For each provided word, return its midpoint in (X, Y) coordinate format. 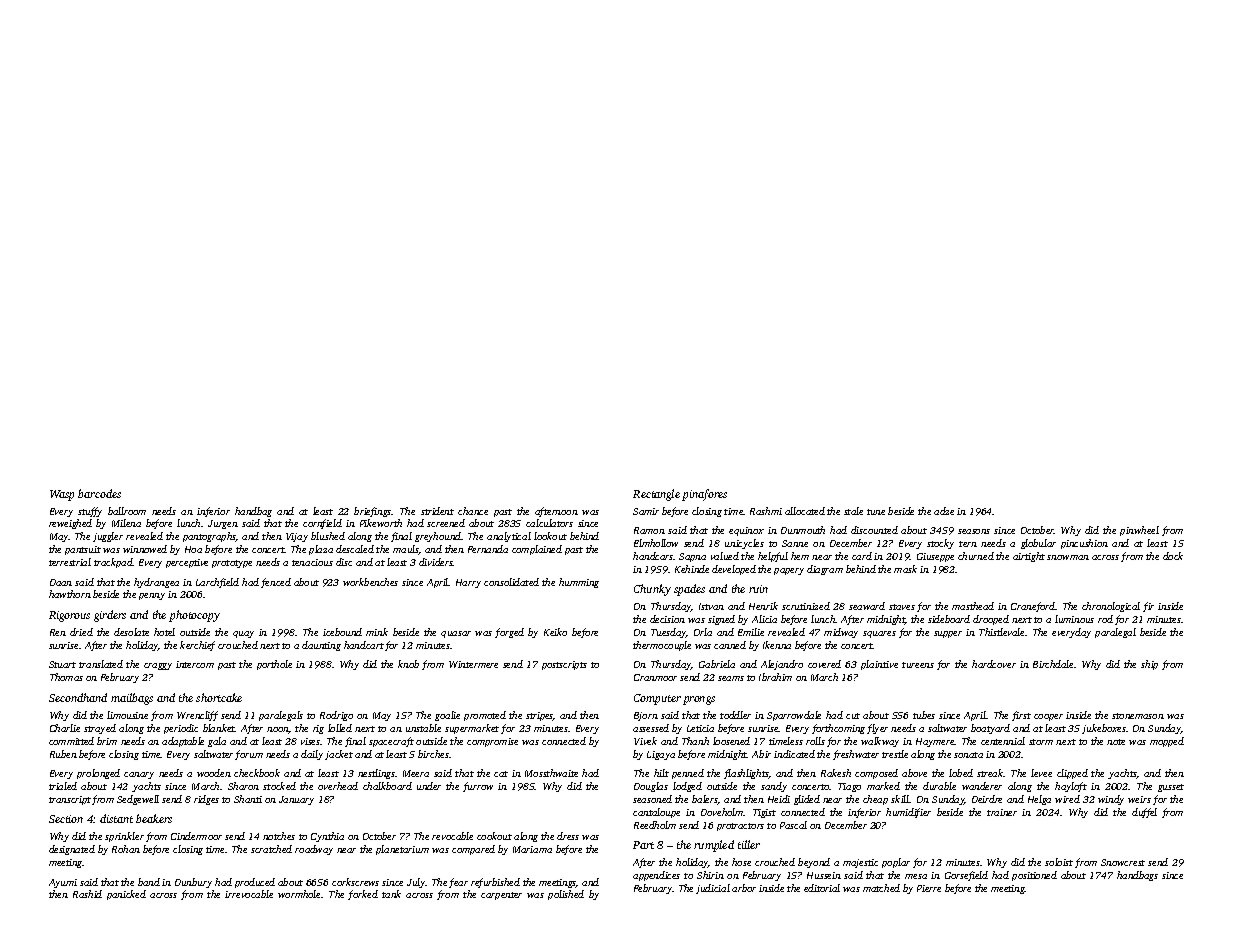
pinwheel (1139, 531)
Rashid (87, 894)
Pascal (793, 825)
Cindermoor (196, 836)
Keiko (555, 632)
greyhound (438, 537)
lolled (340, 728)
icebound (342, 632)
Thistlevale (1001, 632)
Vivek (645, 741)
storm (1041, 742)
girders (110, 616)
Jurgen (223, 524)
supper (948, 634)
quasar (456, 634)
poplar (896, 863)
